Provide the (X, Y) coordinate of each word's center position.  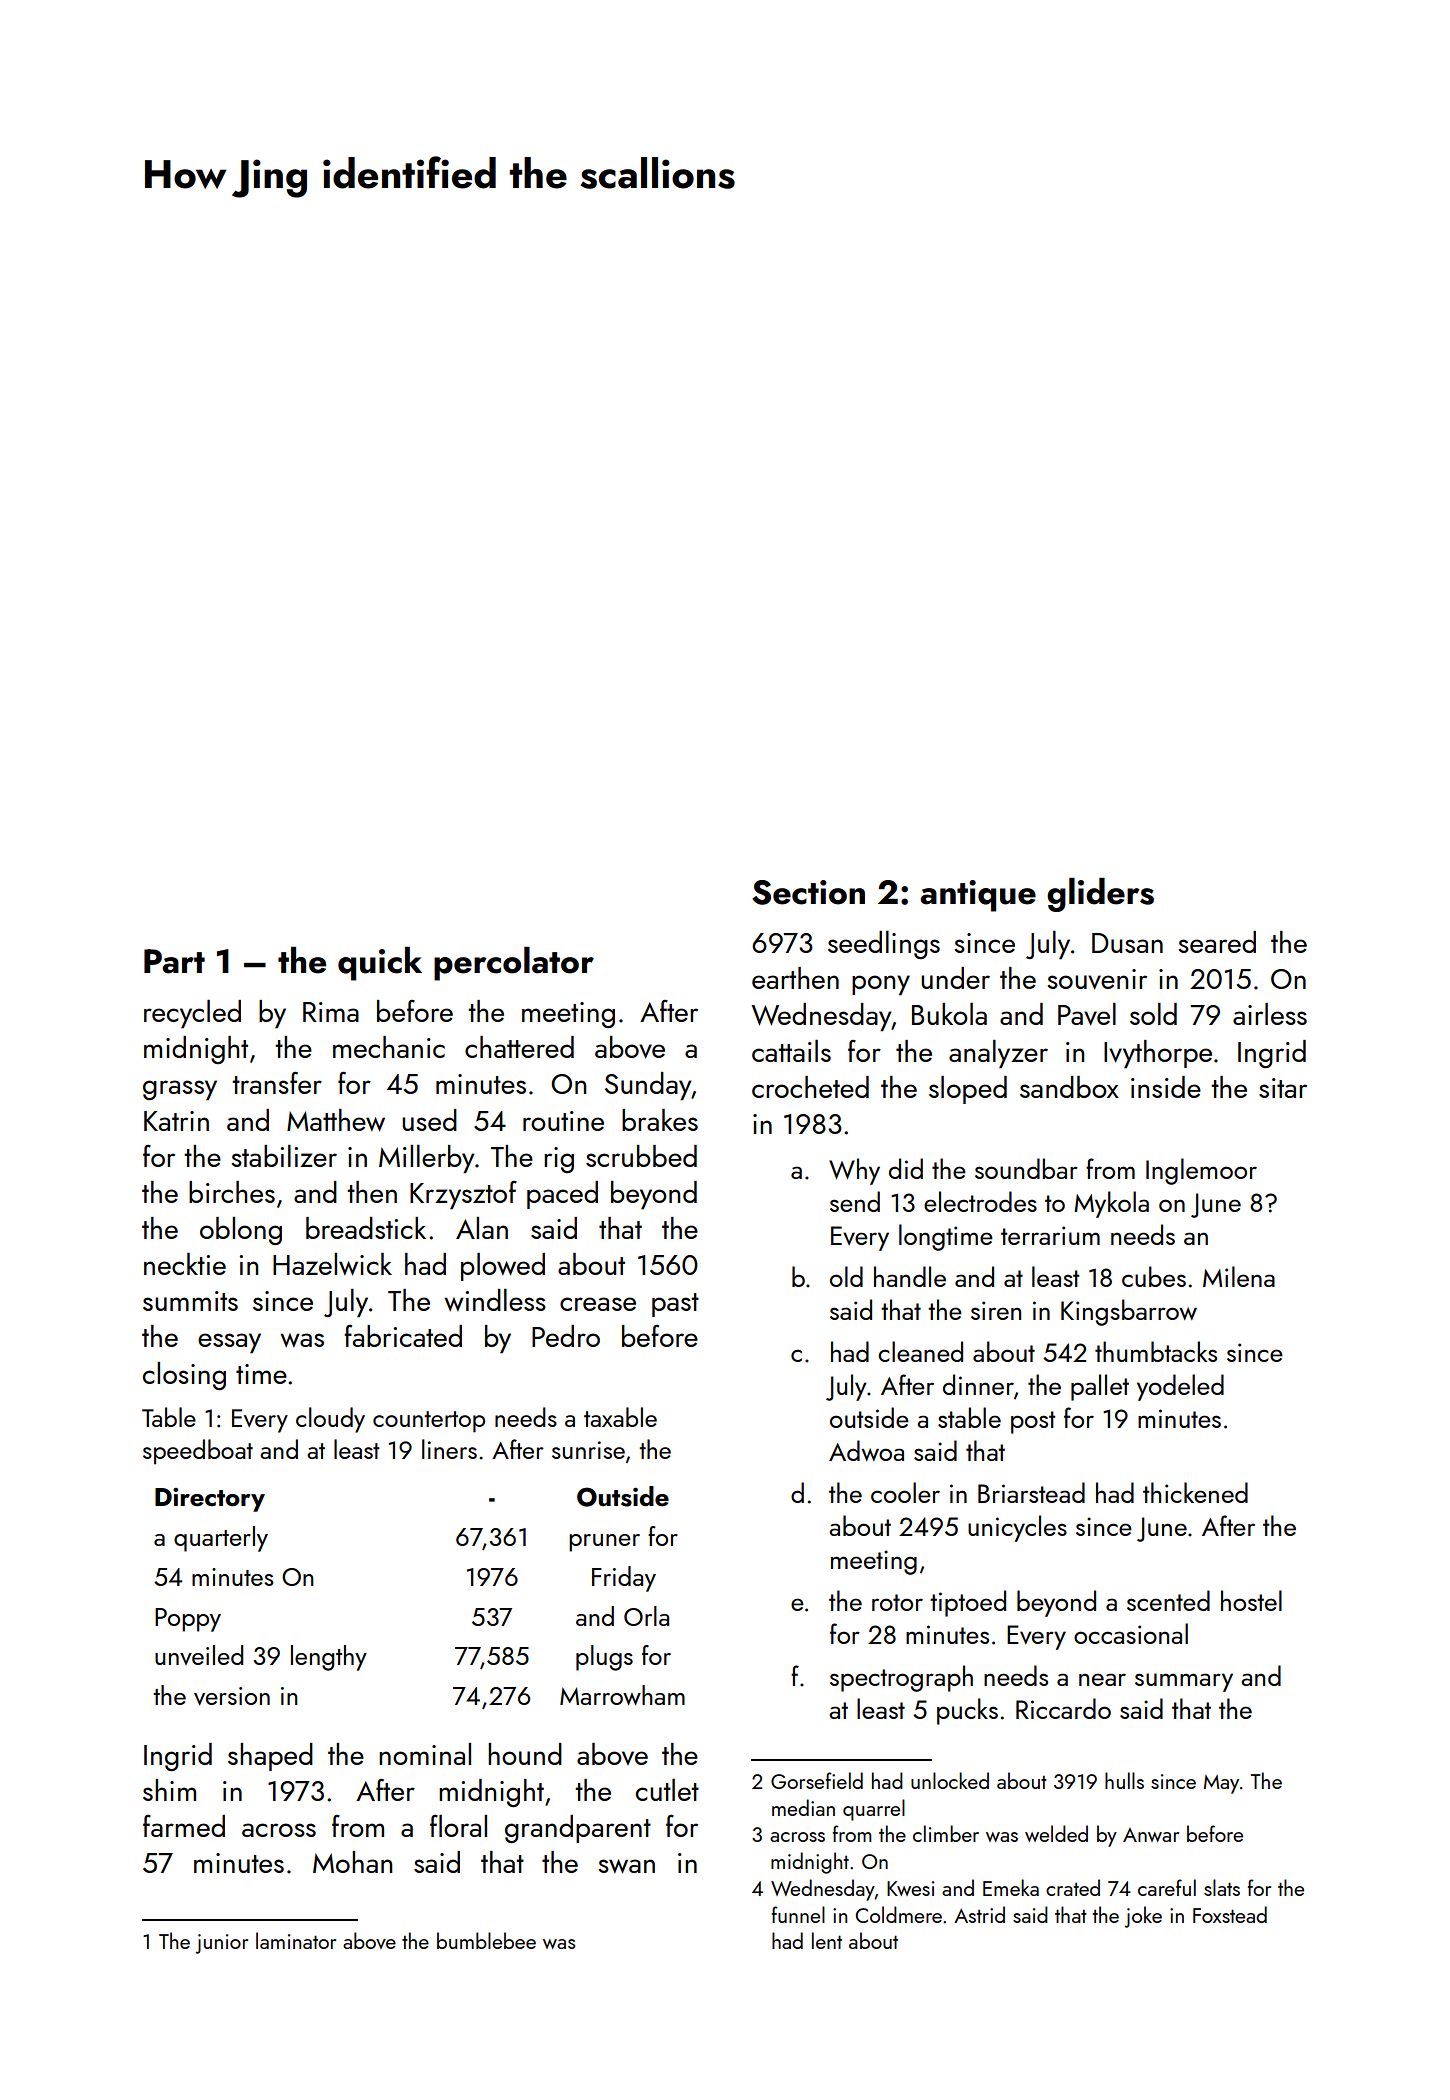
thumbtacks (1156, 1351)
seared (1217, 942)
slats (1222, 1887)
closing (184, 1376)
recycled (192, 1014)
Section (808, 892)
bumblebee (486, 1940)
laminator (296, 1940)
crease (598, 1304)
